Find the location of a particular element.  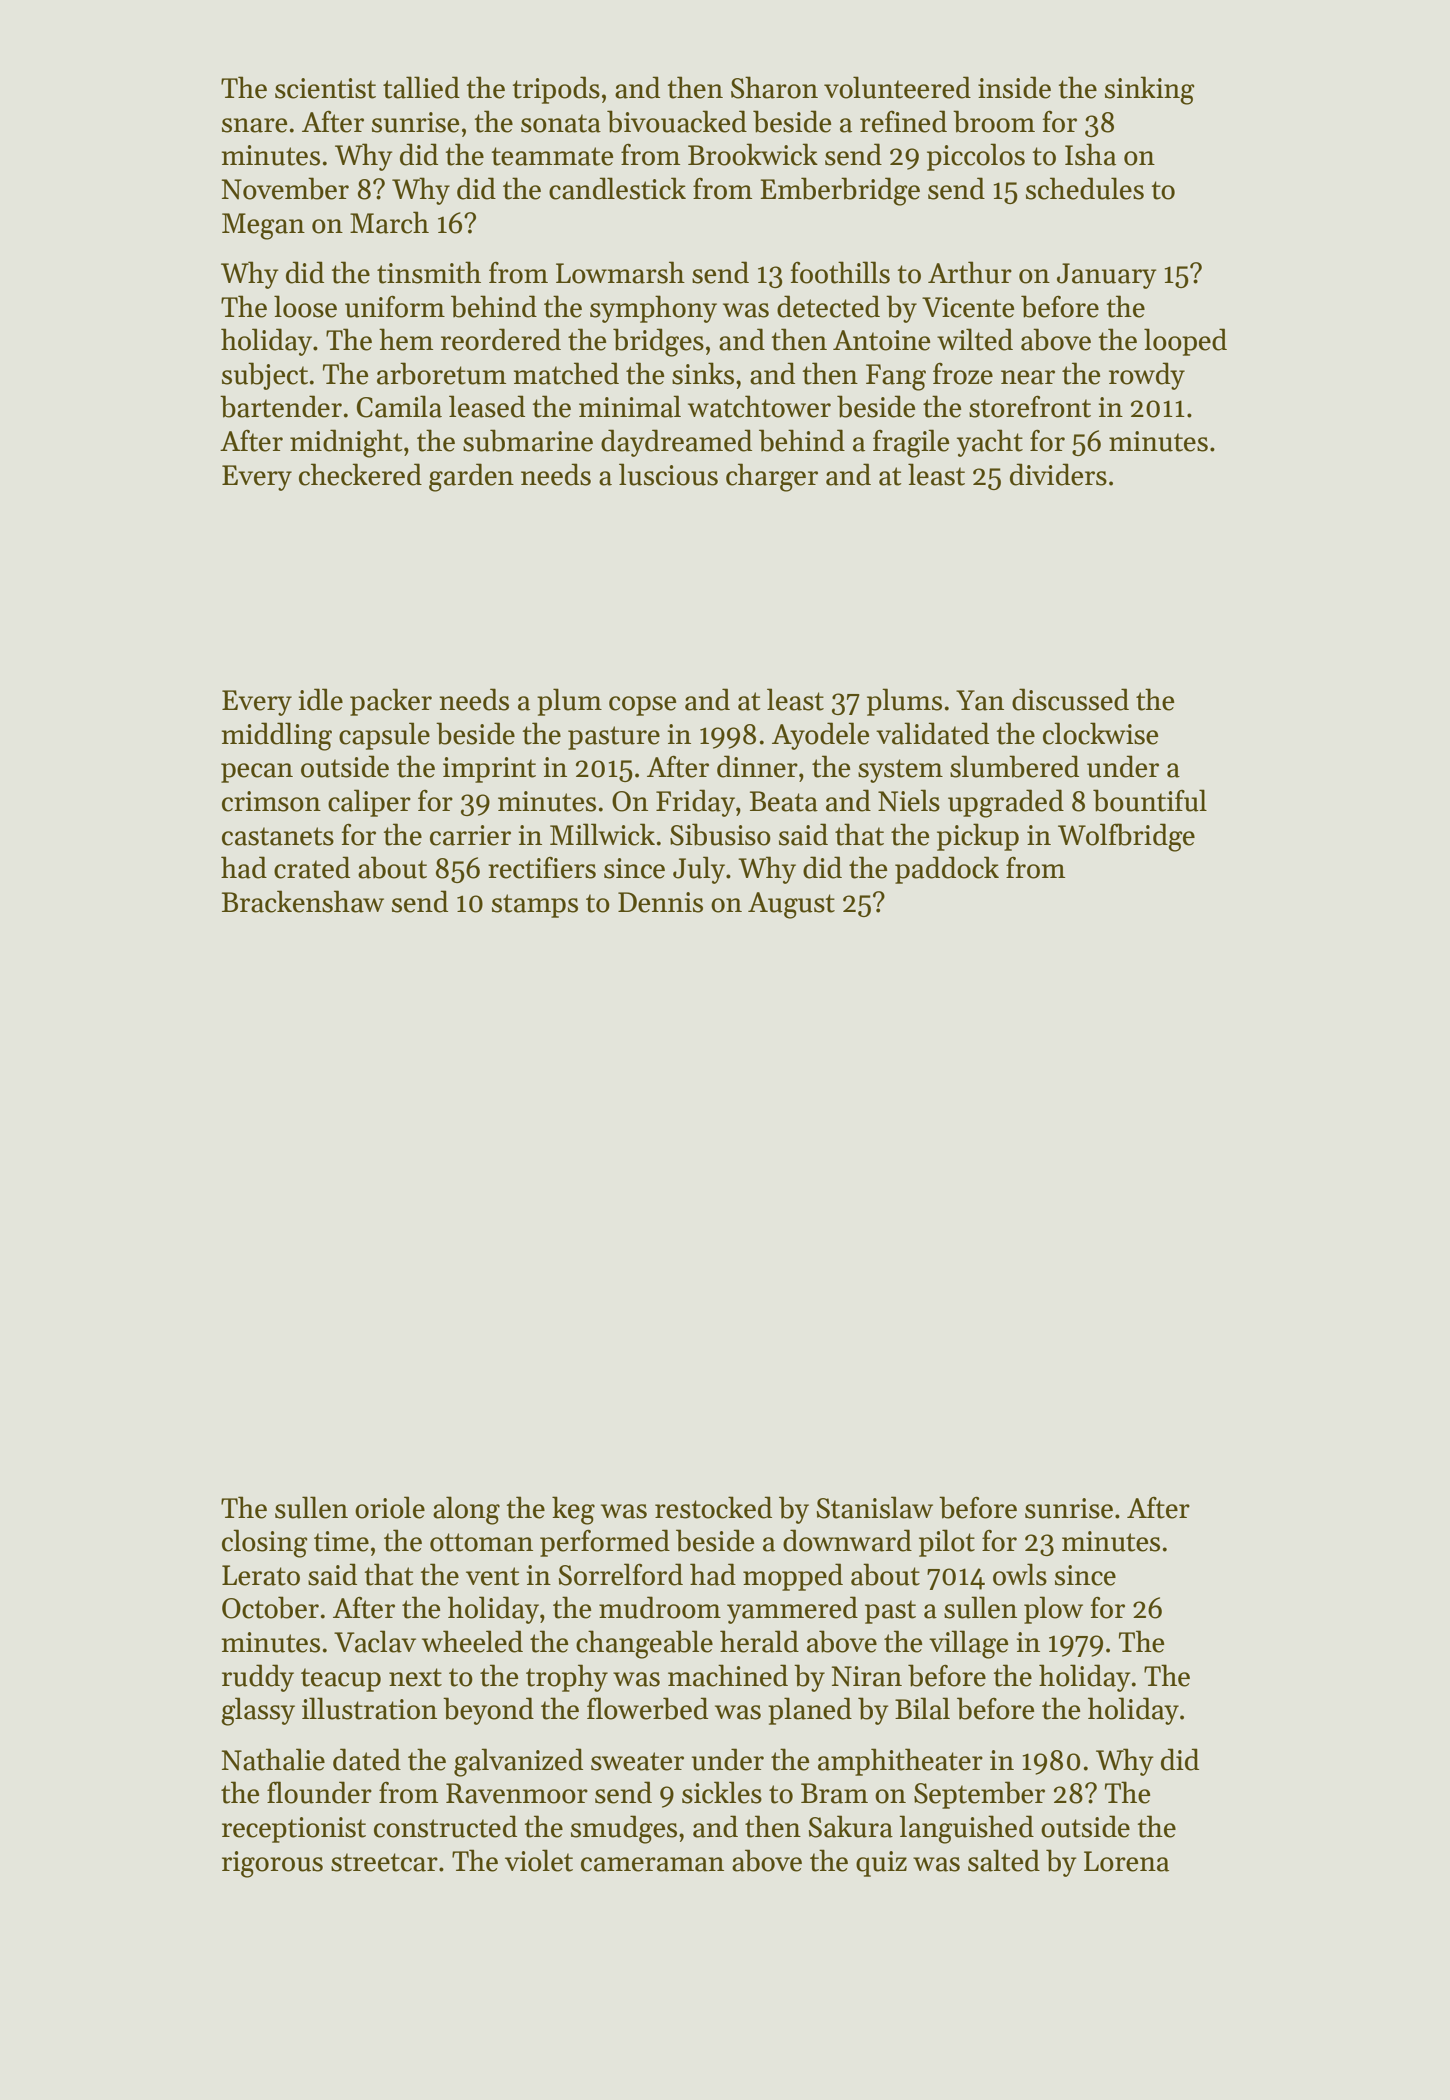

violet is located at coordinates (539, 1860).
